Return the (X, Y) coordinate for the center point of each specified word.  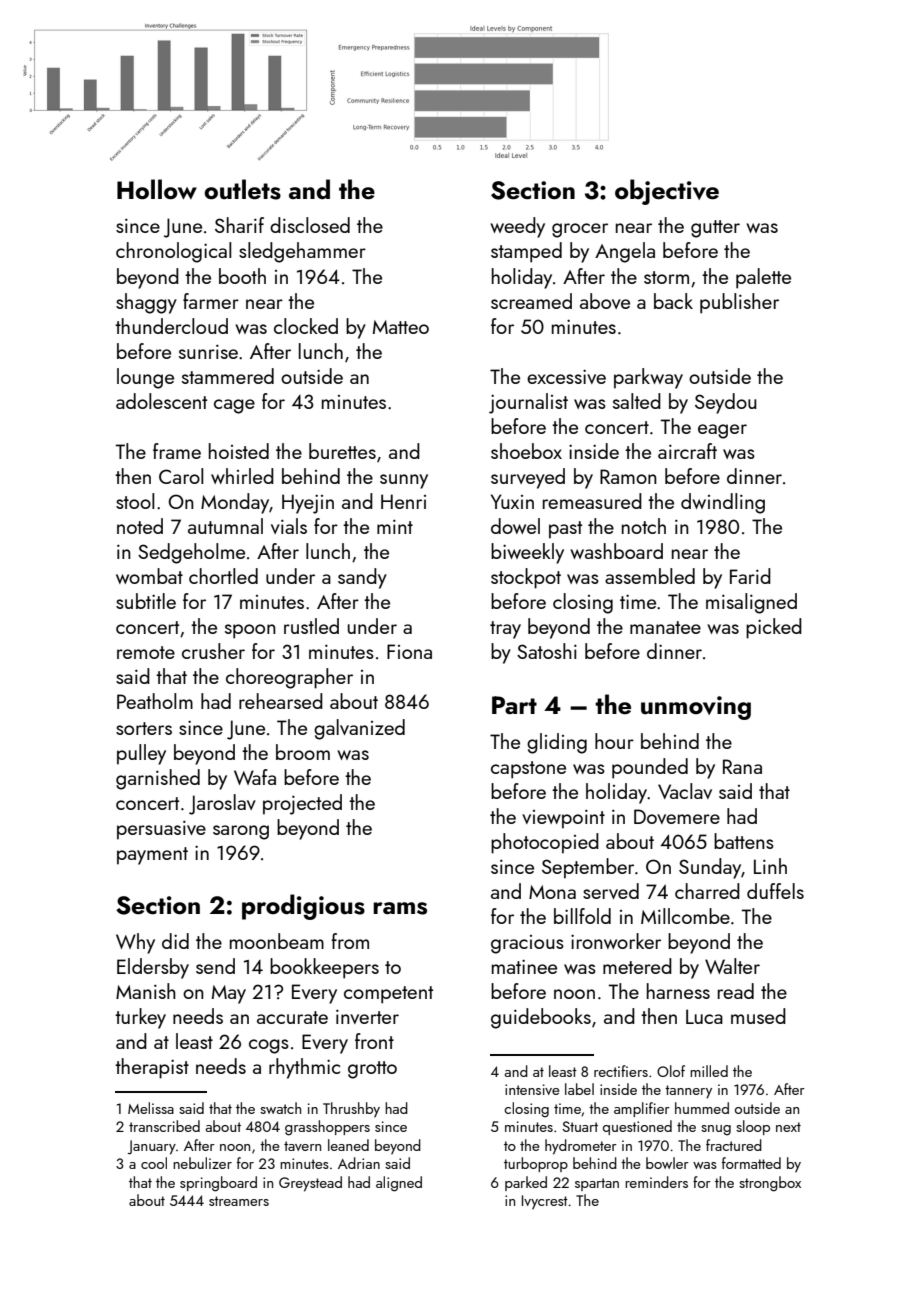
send (215, 966)
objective (667, 192)
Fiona (409, 651)
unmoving (696, 708)
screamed (531, 301)
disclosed (310, 225)
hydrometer (581, 1147)
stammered (228, 376)
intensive (532, 1089)
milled (709, 1071)
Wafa (255, 777)
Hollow (157, 189)
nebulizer (202, 1163)
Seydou (726, 403)
